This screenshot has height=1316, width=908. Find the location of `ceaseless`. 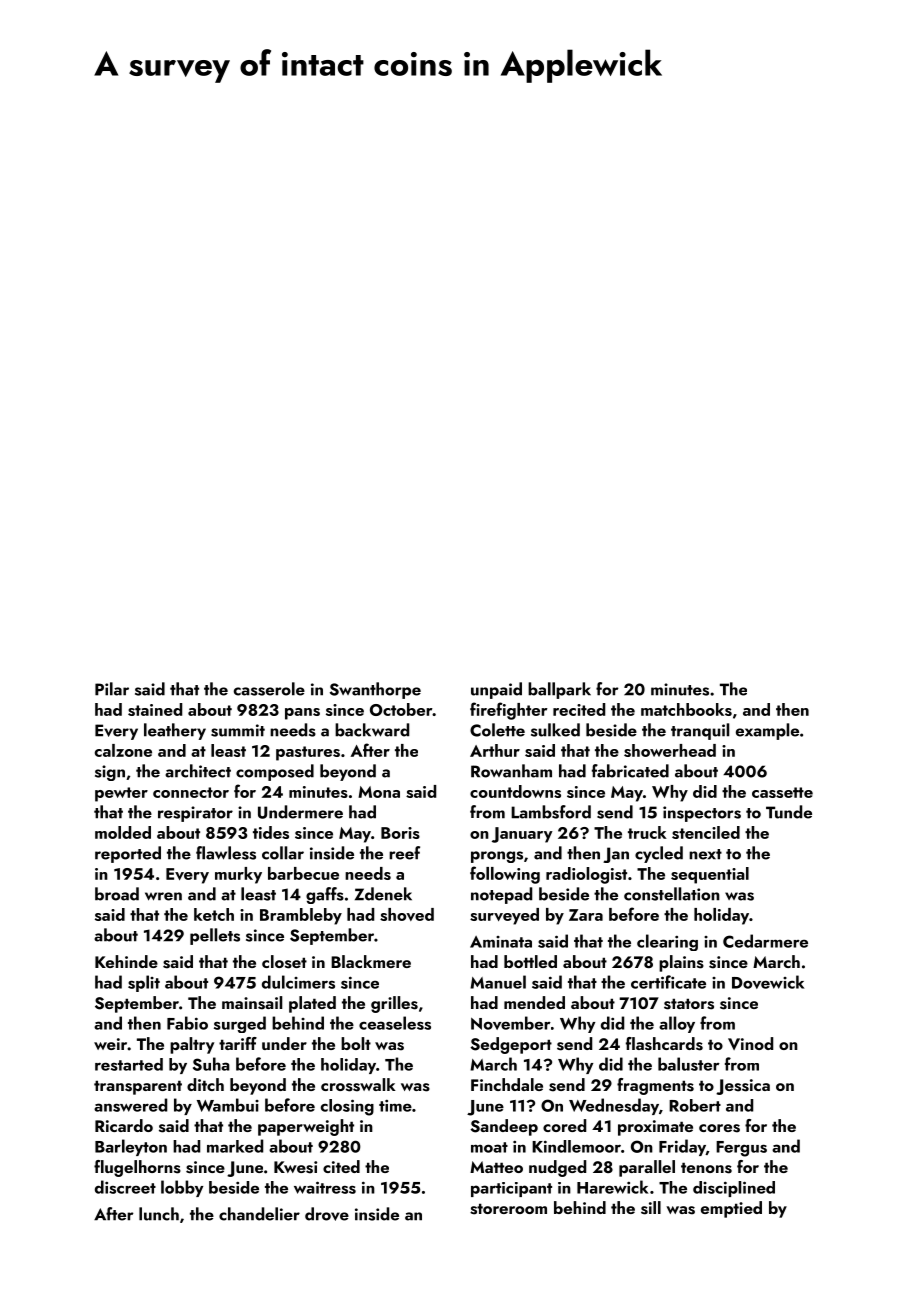

ceaseless is located at coordinates (395, 1023).
